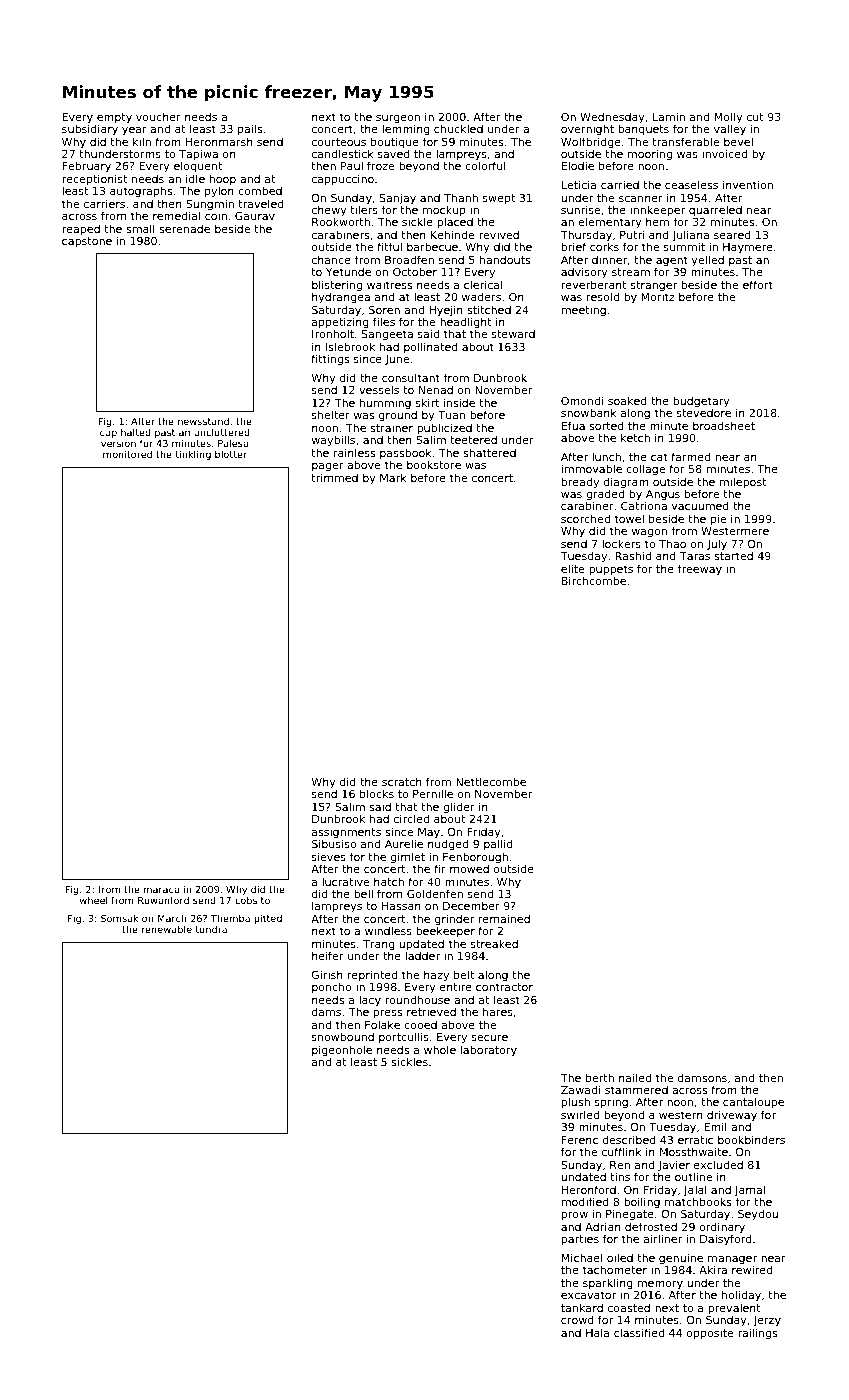  I want to click on subsidiary, so click(90, 130).
